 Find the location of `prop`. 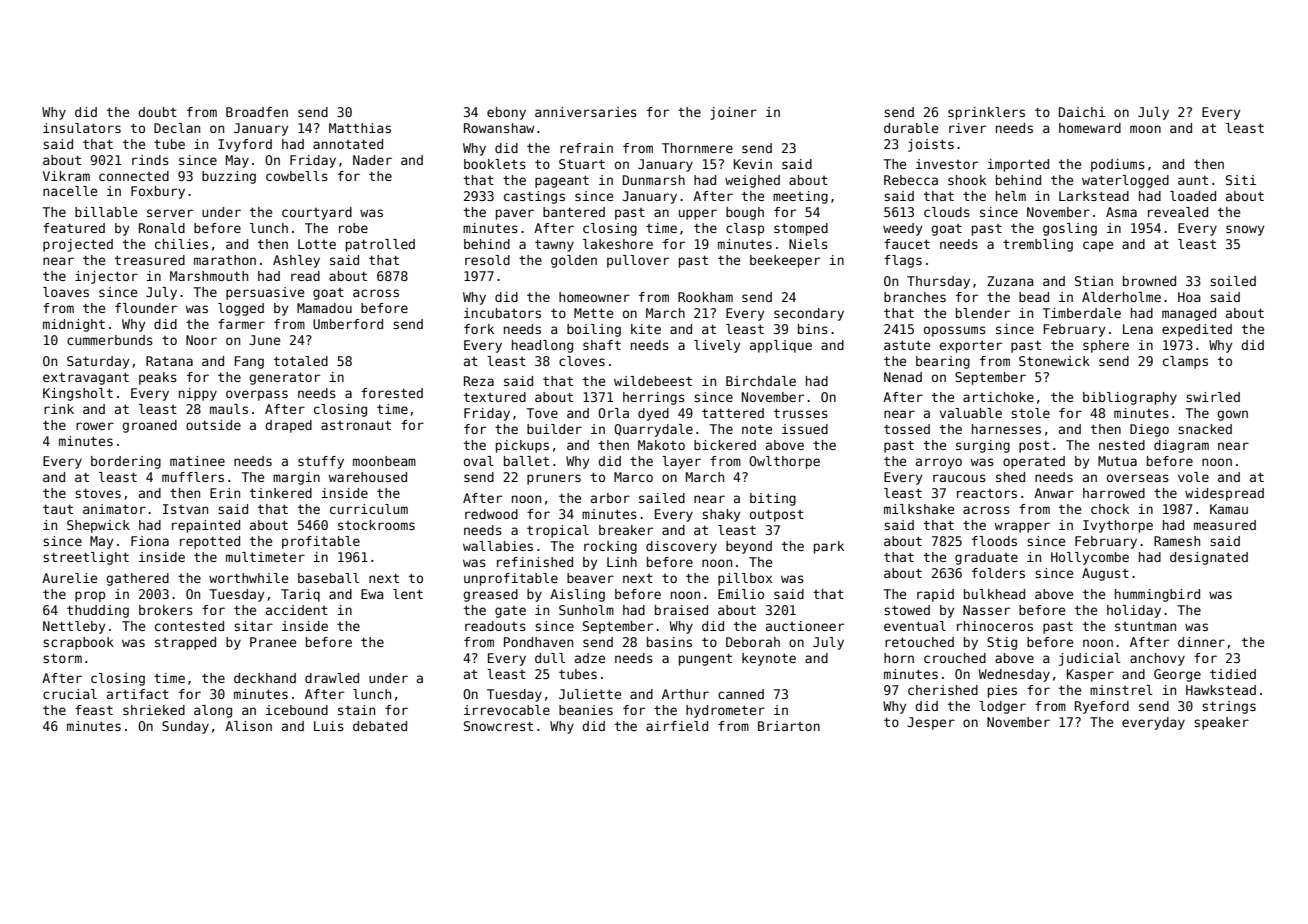

prop is located at coordinates (90, 596).
